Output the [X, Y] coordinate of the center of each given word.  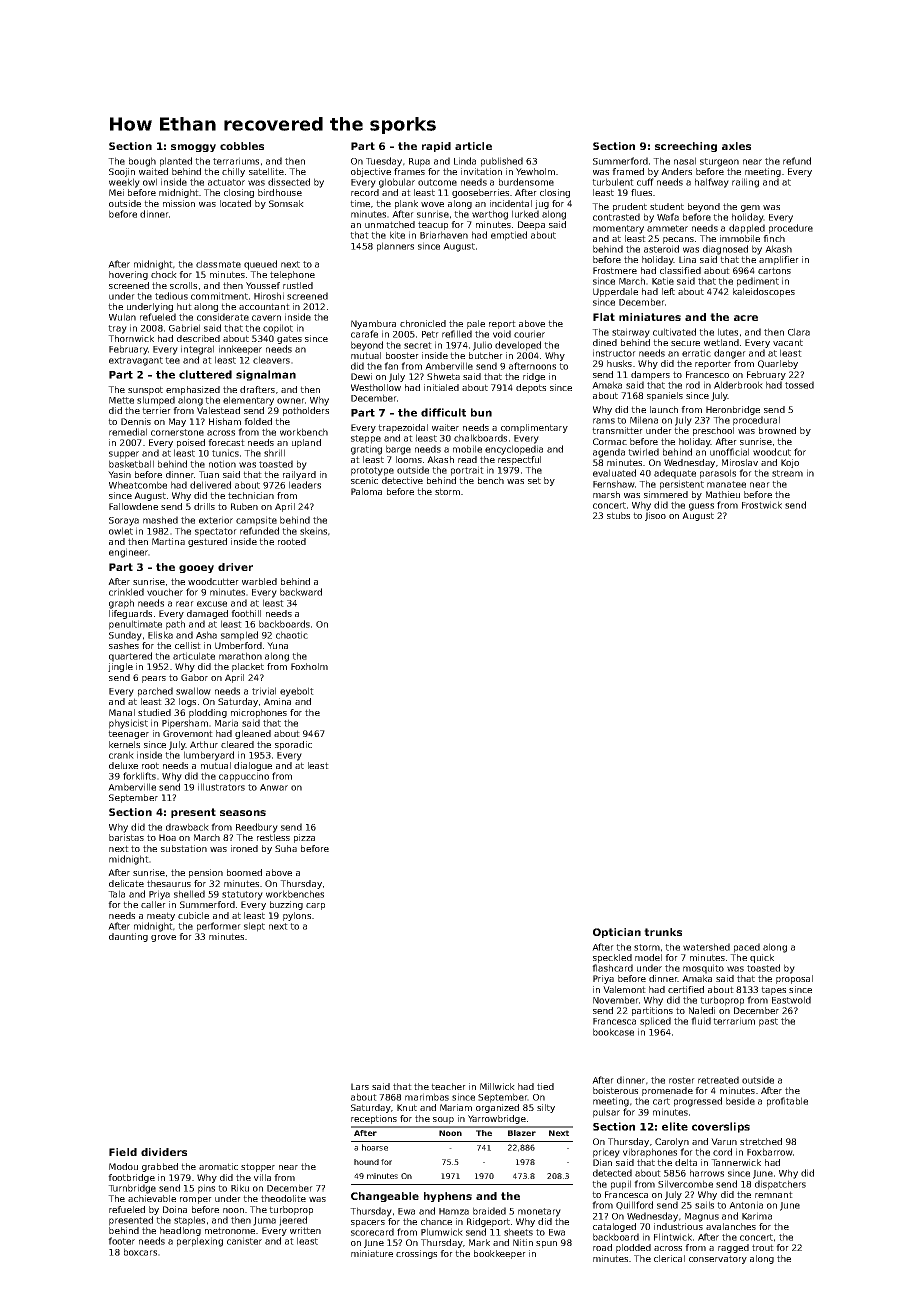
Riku [240, 1188]
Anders [676, 171]
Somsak [286, 203]
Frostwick [762, 505]
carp [315, 906]
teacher [448, 1086]
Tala [116, 894]
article [473, 146]
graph [121, 604]
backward [301, 592]
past [768, 1022]
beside [740, 1101]
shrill [274, 453]
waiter [445, 427]
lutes [728, 332]
